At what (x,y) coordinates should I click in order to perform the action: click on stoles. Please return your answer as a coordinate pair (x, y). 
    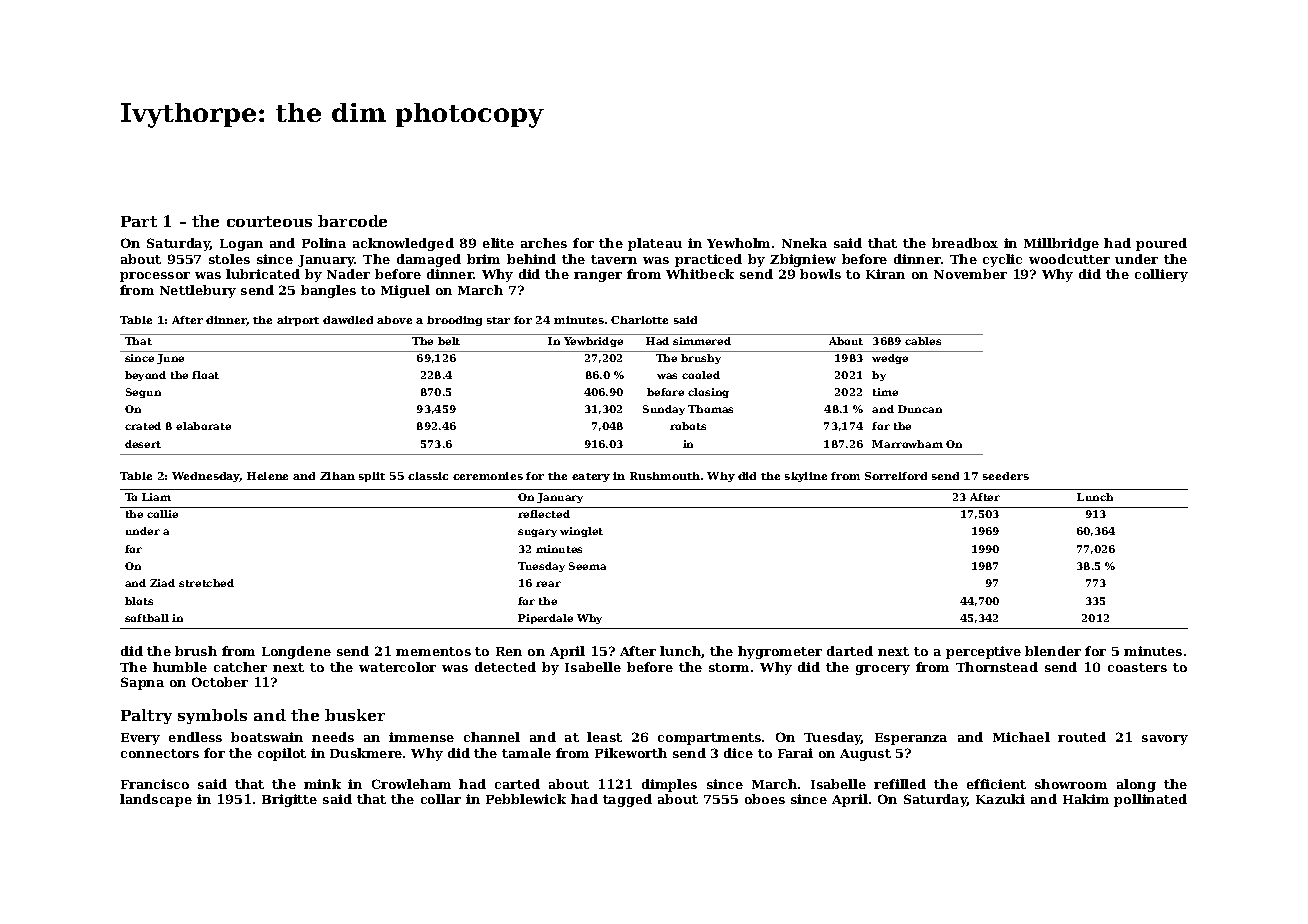
    Looking at the image, I should click on (229, 259).
